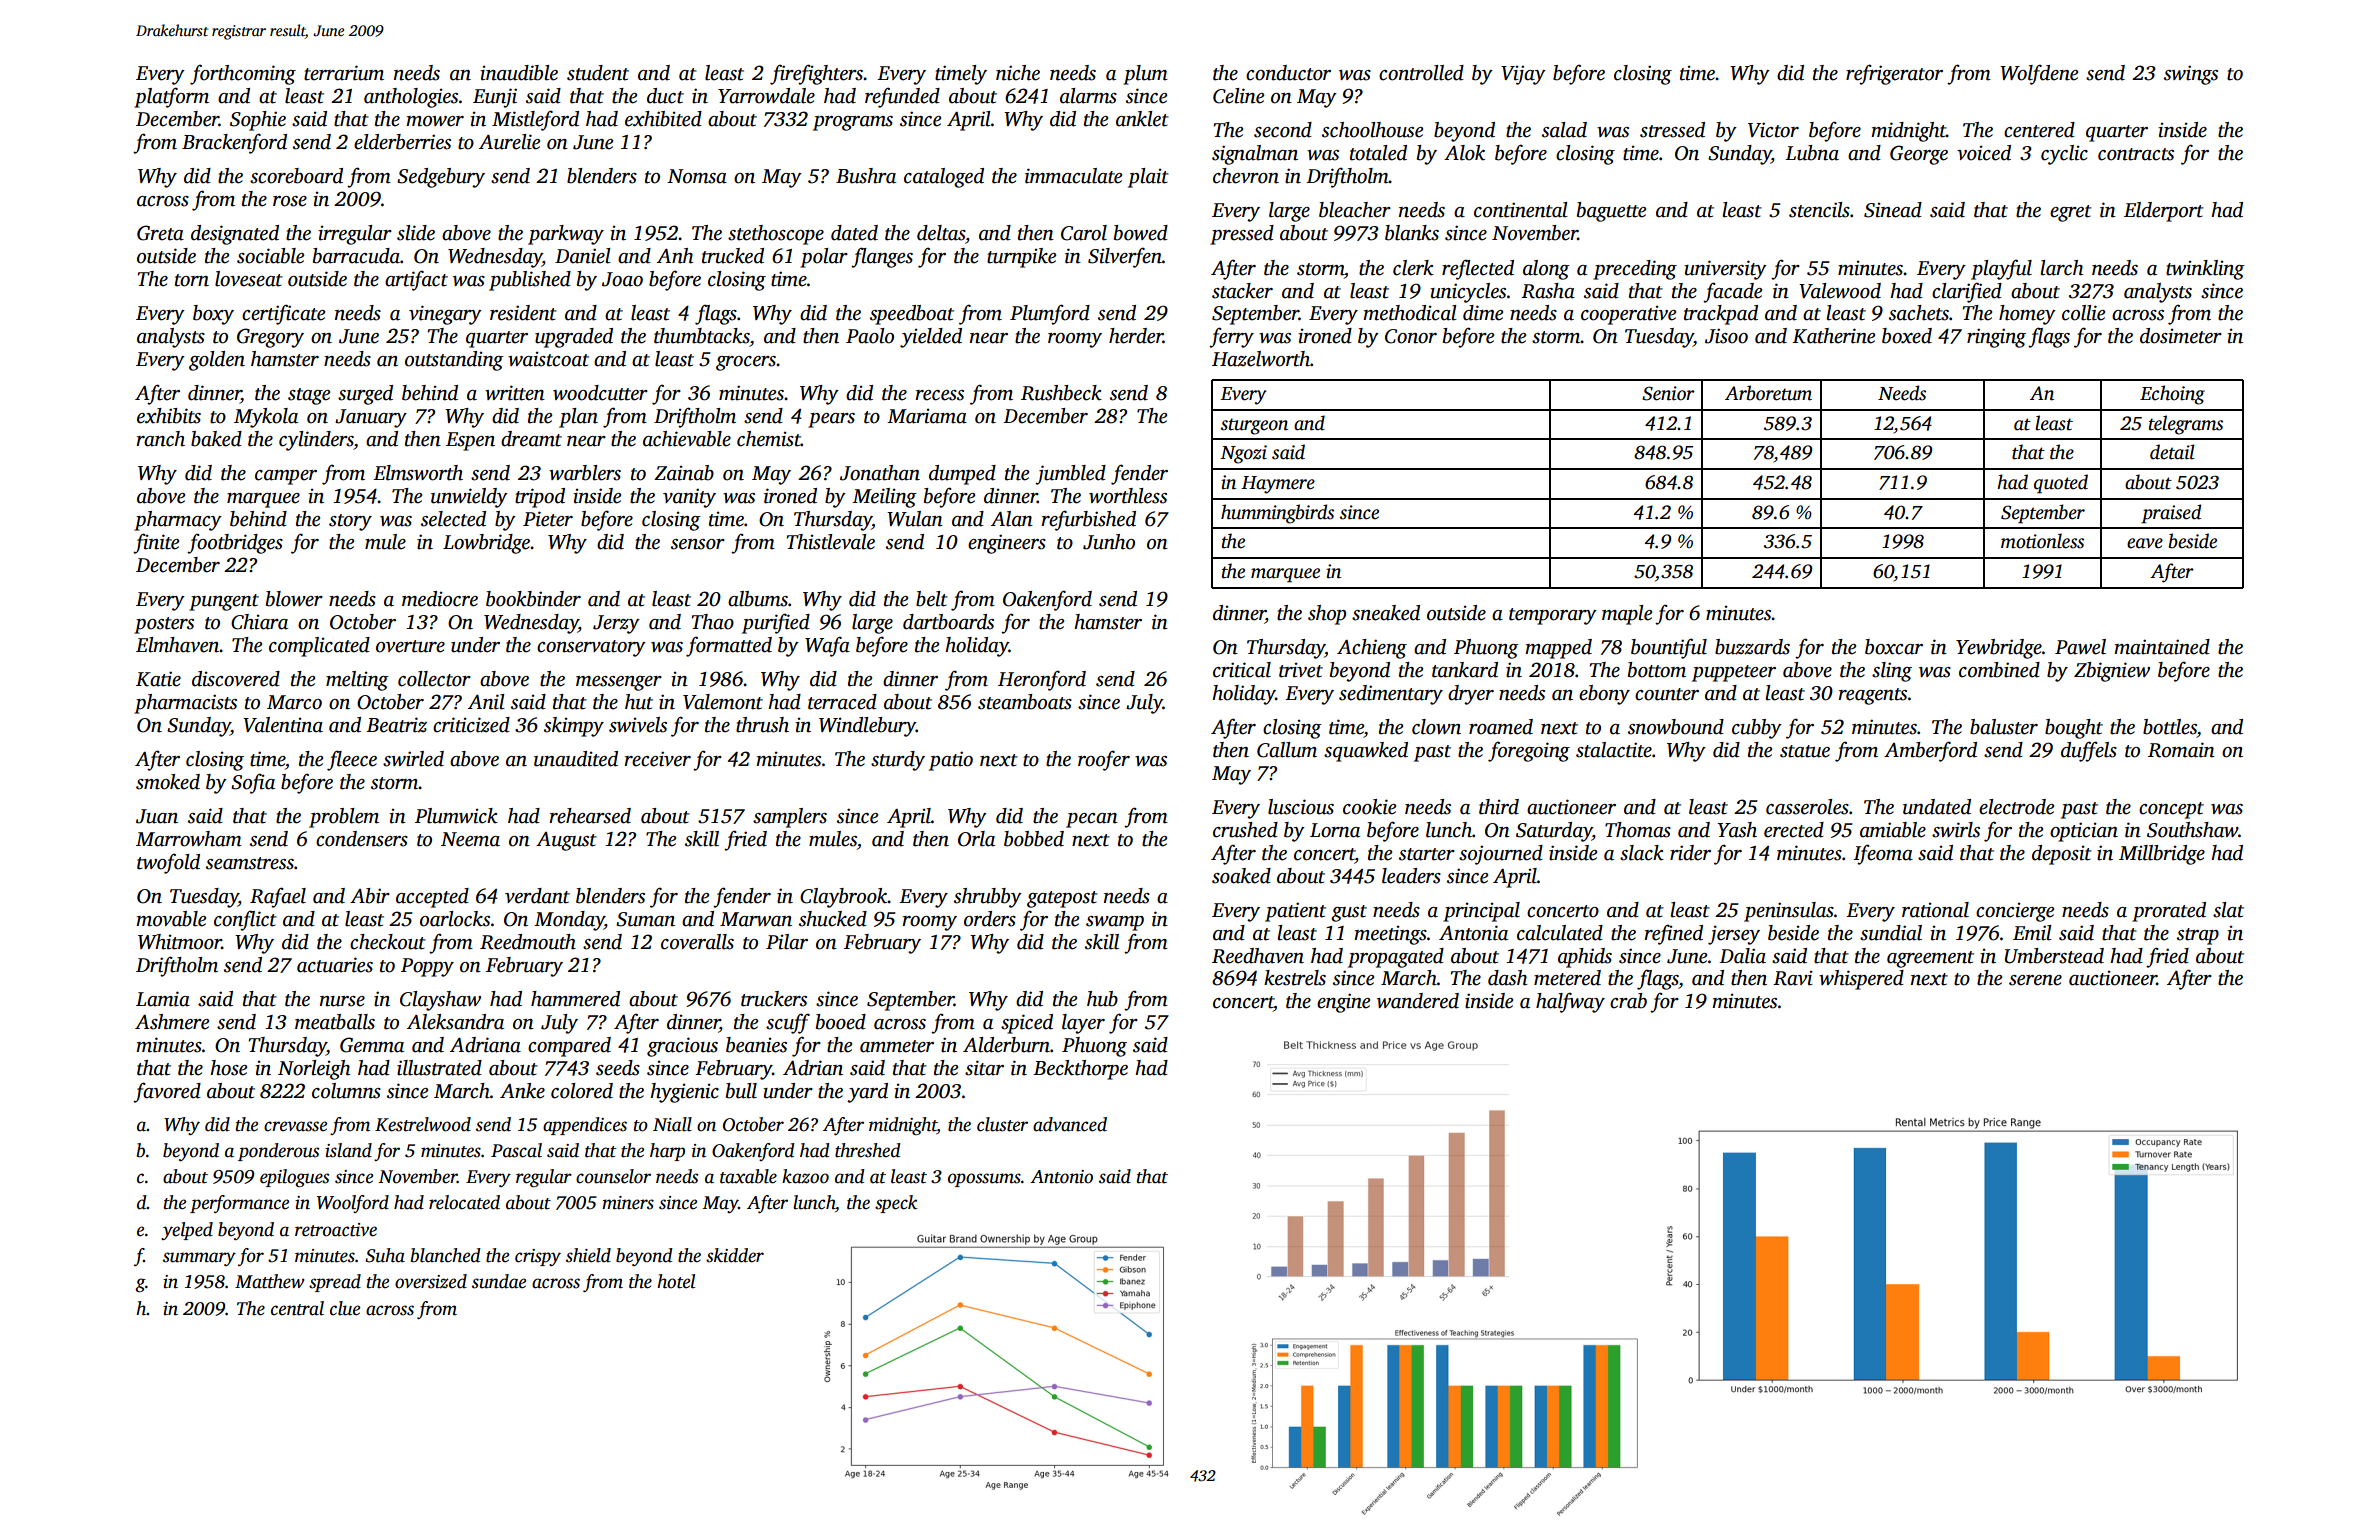 Image resolution: width=2380 pixels, height=1540 pixels. What do you see at coordinates (1768, 393) in the image?
I see `Arboretum` at bounding box center [1768, 393].
